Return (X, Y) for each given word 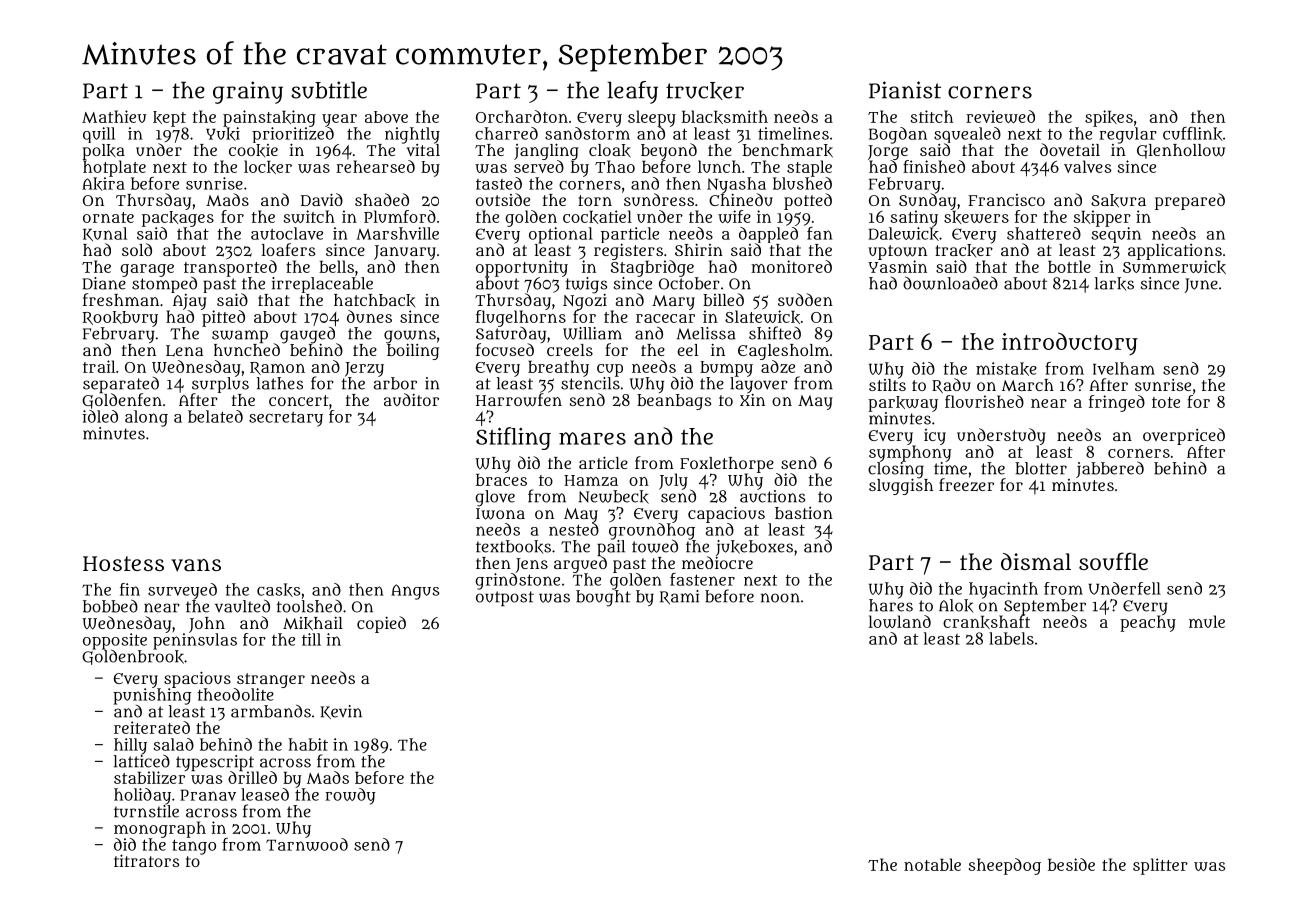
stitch (932, 116)
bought (603, 598)
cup (610, 370)
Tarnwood (307, 844)
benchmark (788, 151)
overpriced (1184, 436)
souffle (1113, 561)
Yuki (223, 134)
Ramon (277, 368)
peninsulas (195, 641)
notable (932, 864)
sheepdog (1005, 866)
